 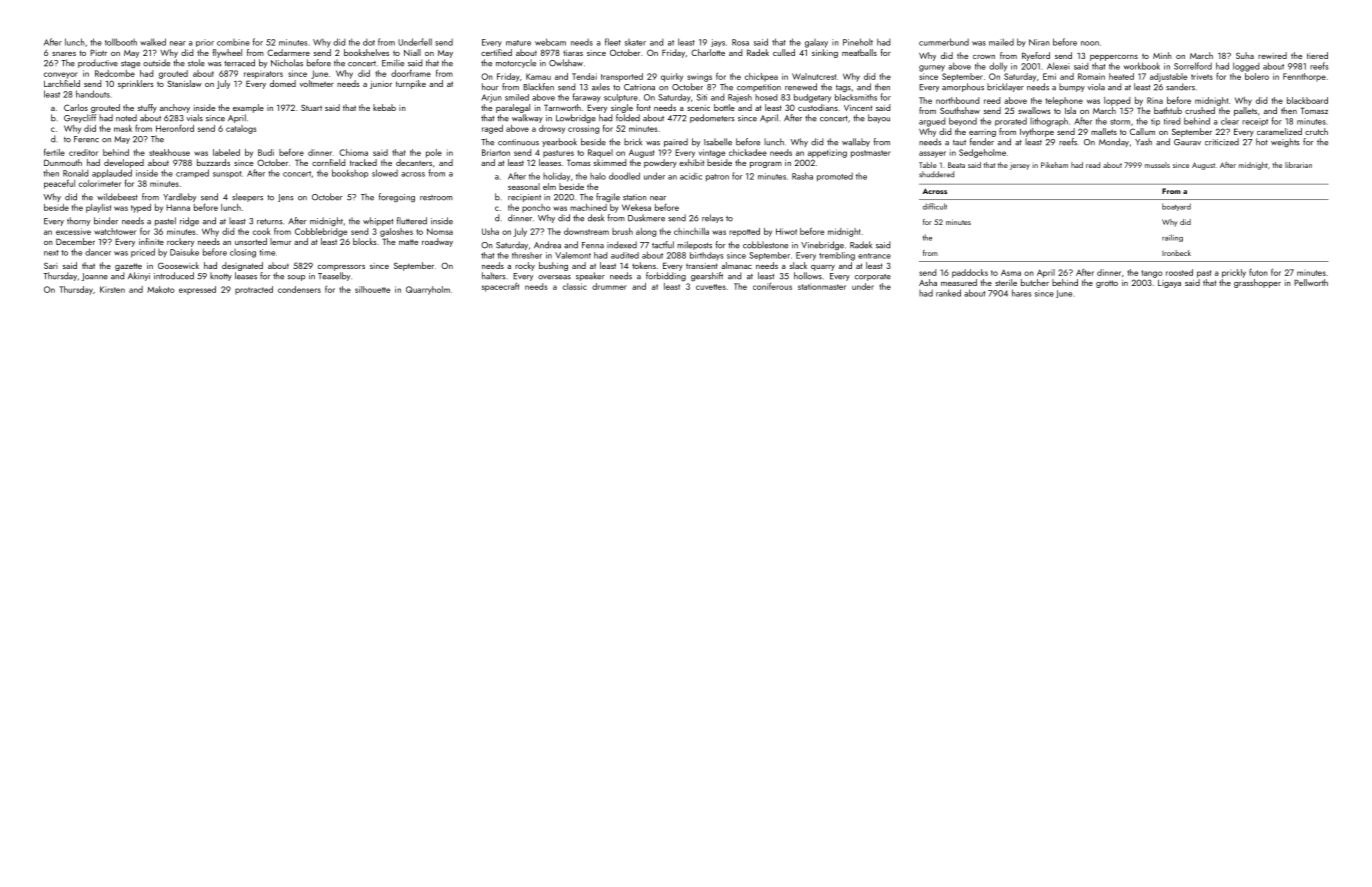 I want to click on railing, so click(x=1172, y=238).
